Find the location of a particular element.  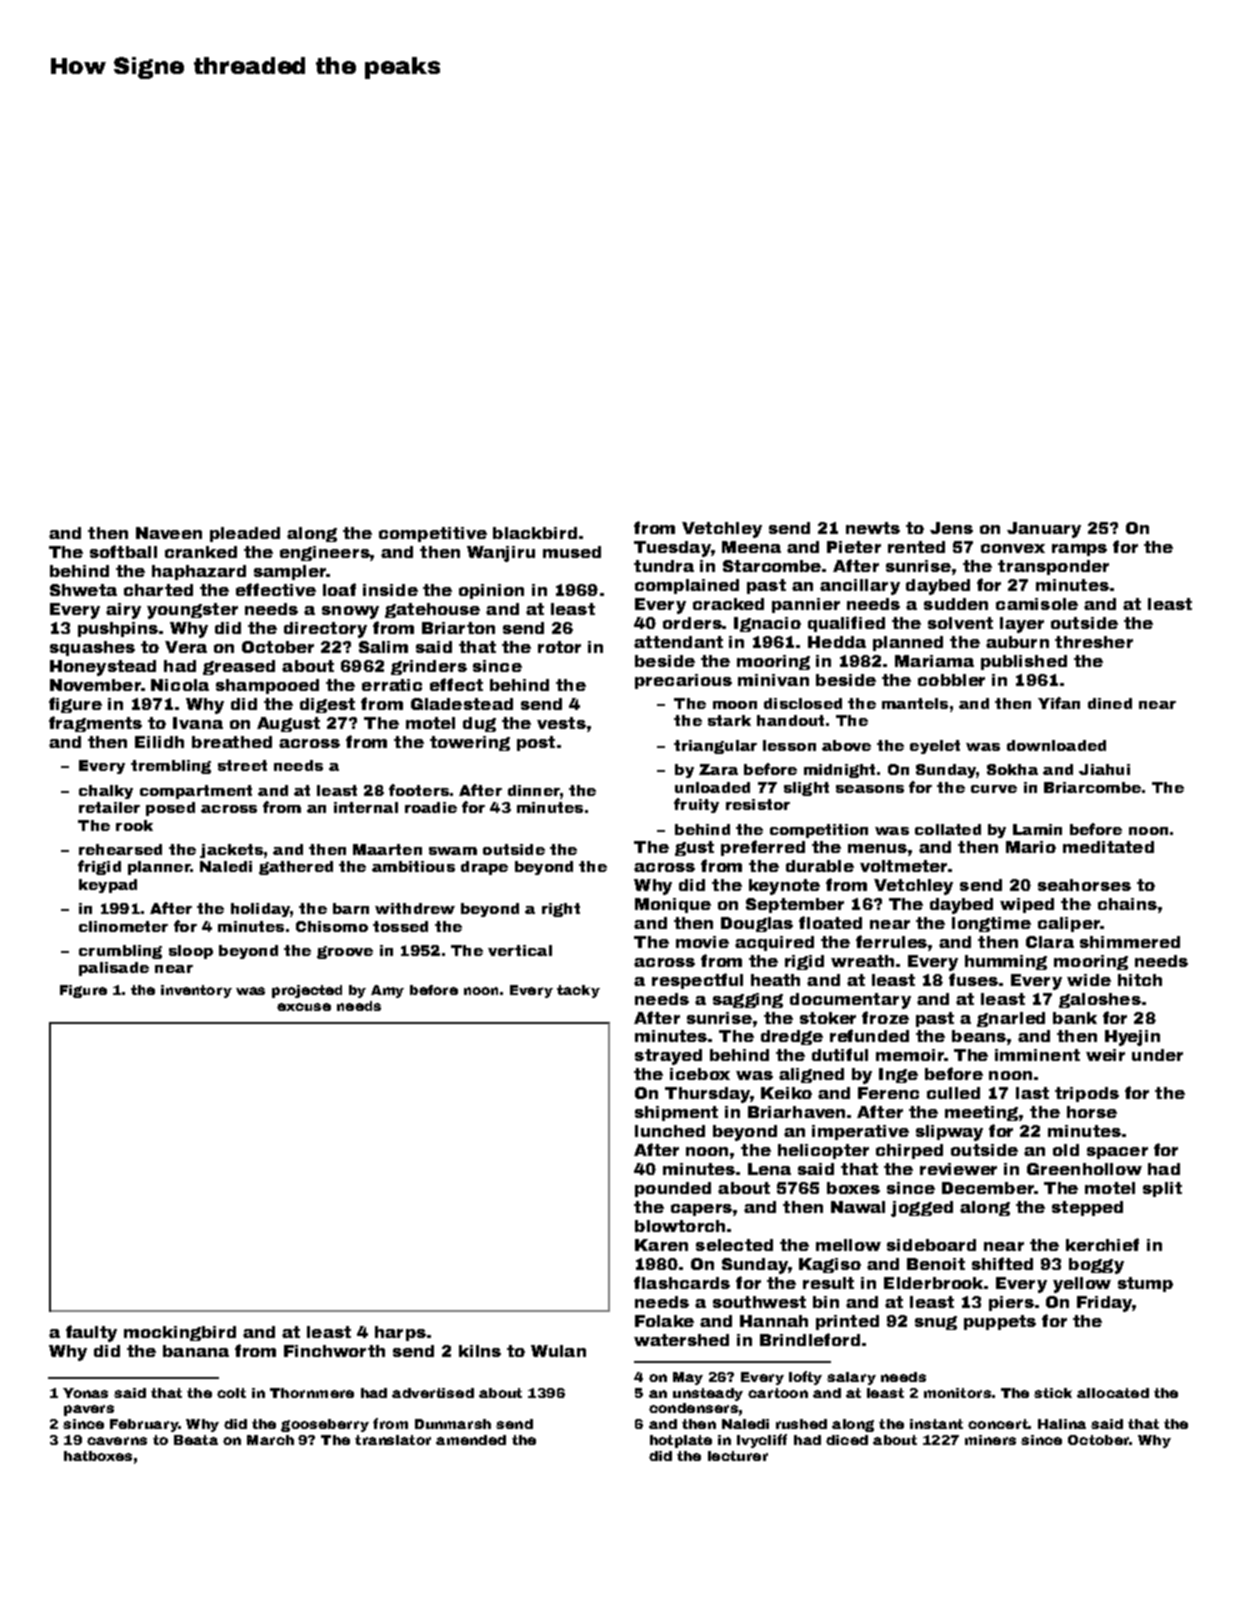

harps is located at coordinates (400, 1333).
